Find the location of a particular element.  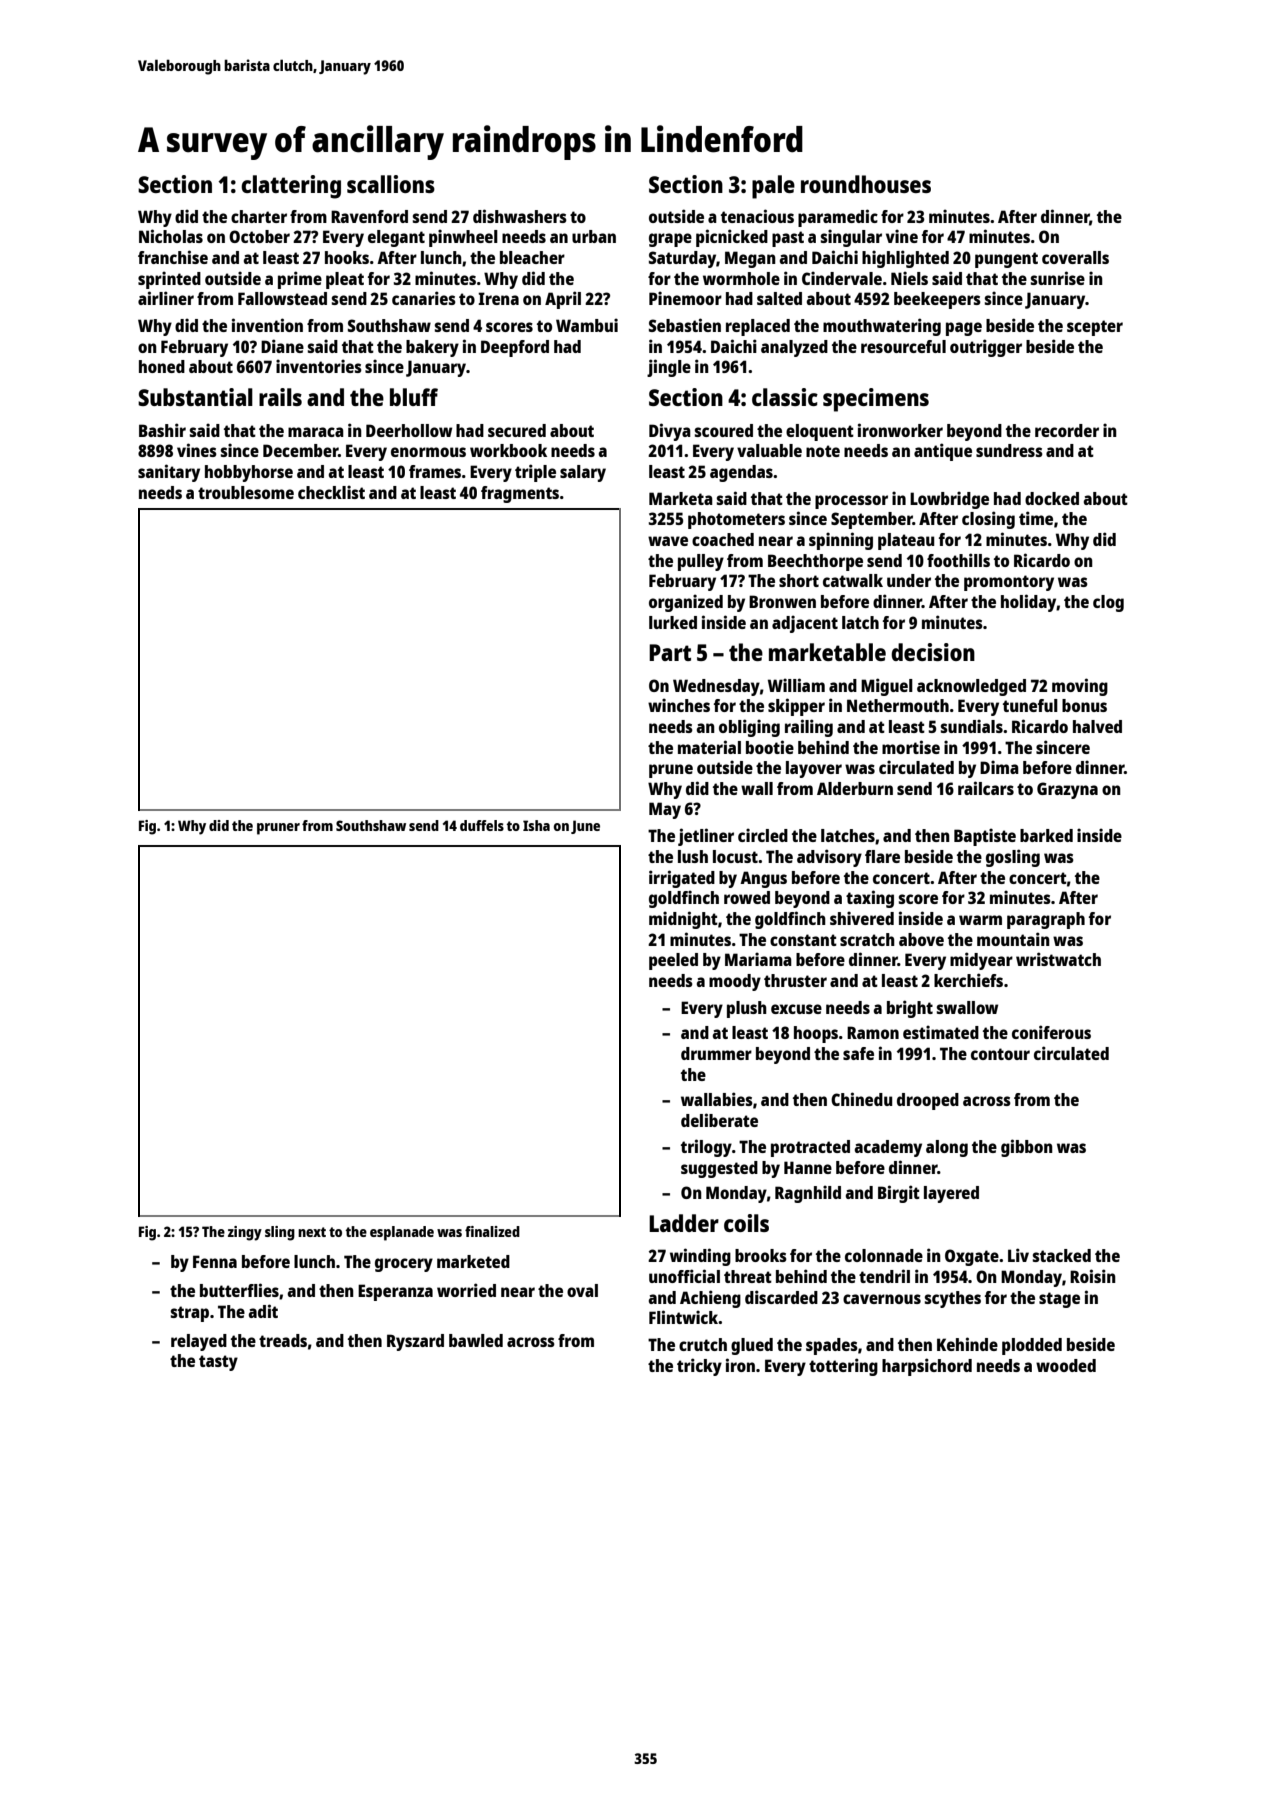

duffels is located at coordinates (482, 825).
